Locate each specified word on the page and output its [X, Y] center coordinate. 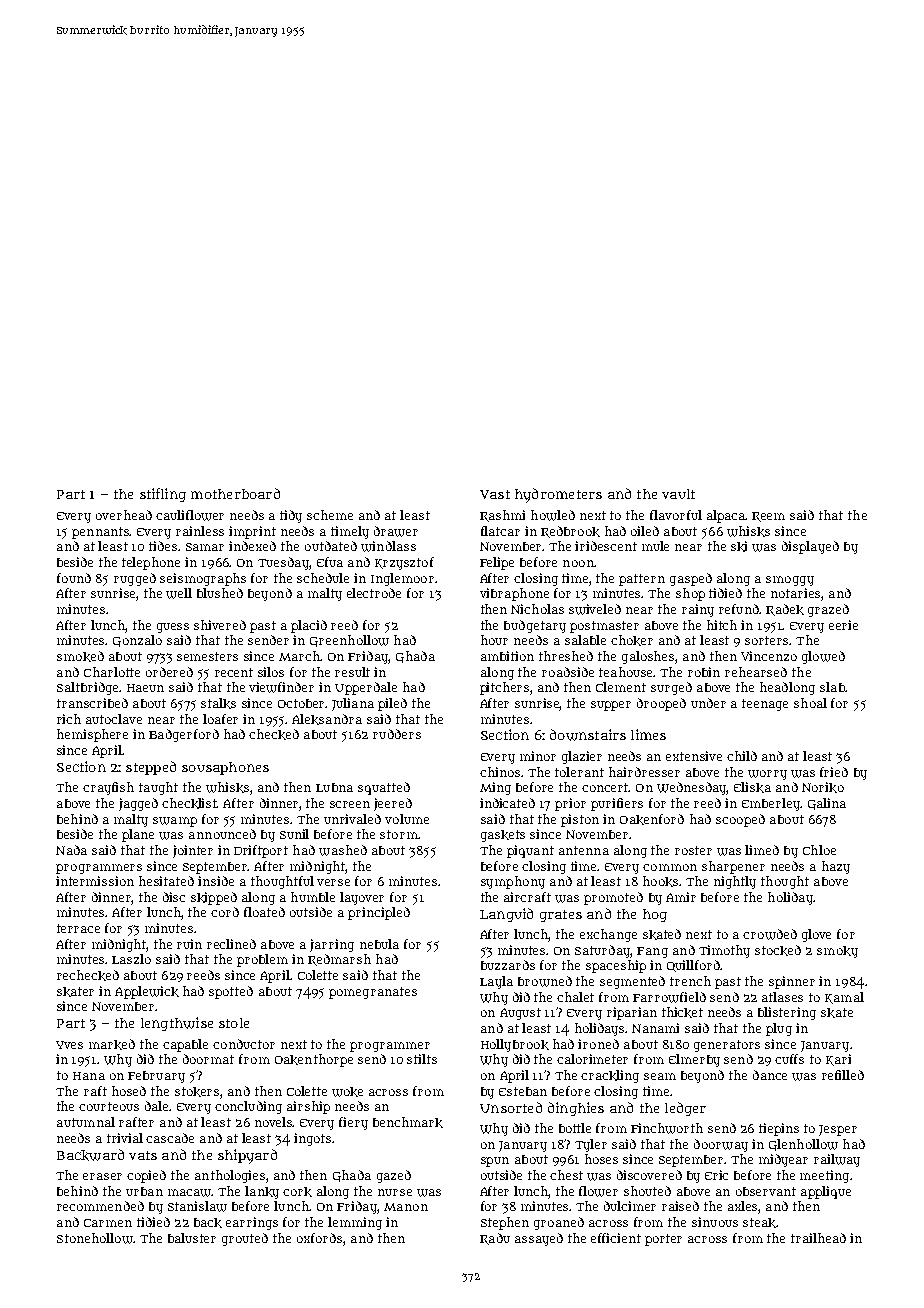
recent [234, 672]
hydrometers [558, 495]
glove [816, 935]
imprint [252, 532]
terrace [78, 928]
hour [494, 640]
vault [678, 494]
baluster [192, 1238]
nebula [379, 944]
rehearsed [756, 672]
